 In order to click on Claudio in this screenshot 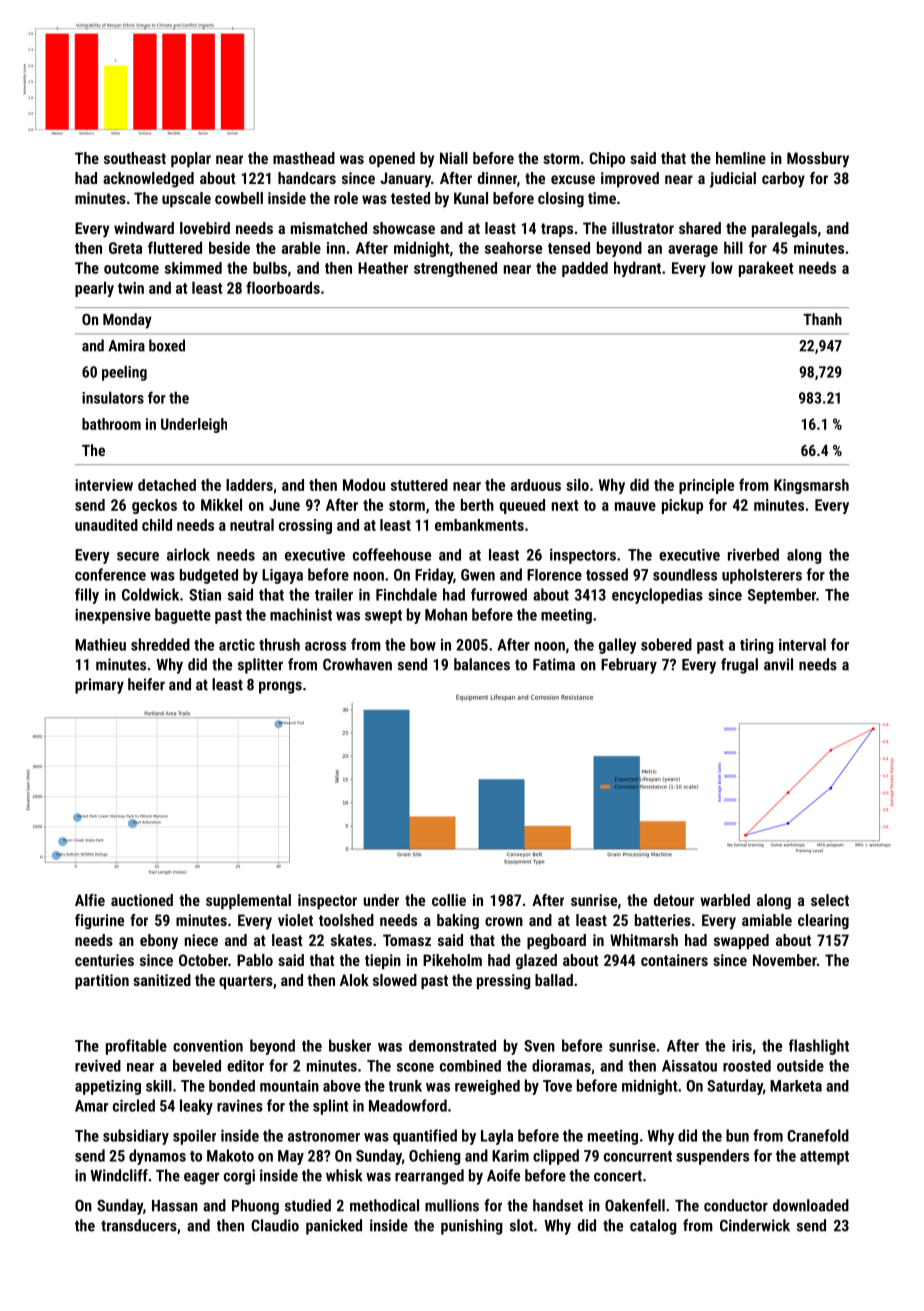, I will do `click(275, 1225)`.
